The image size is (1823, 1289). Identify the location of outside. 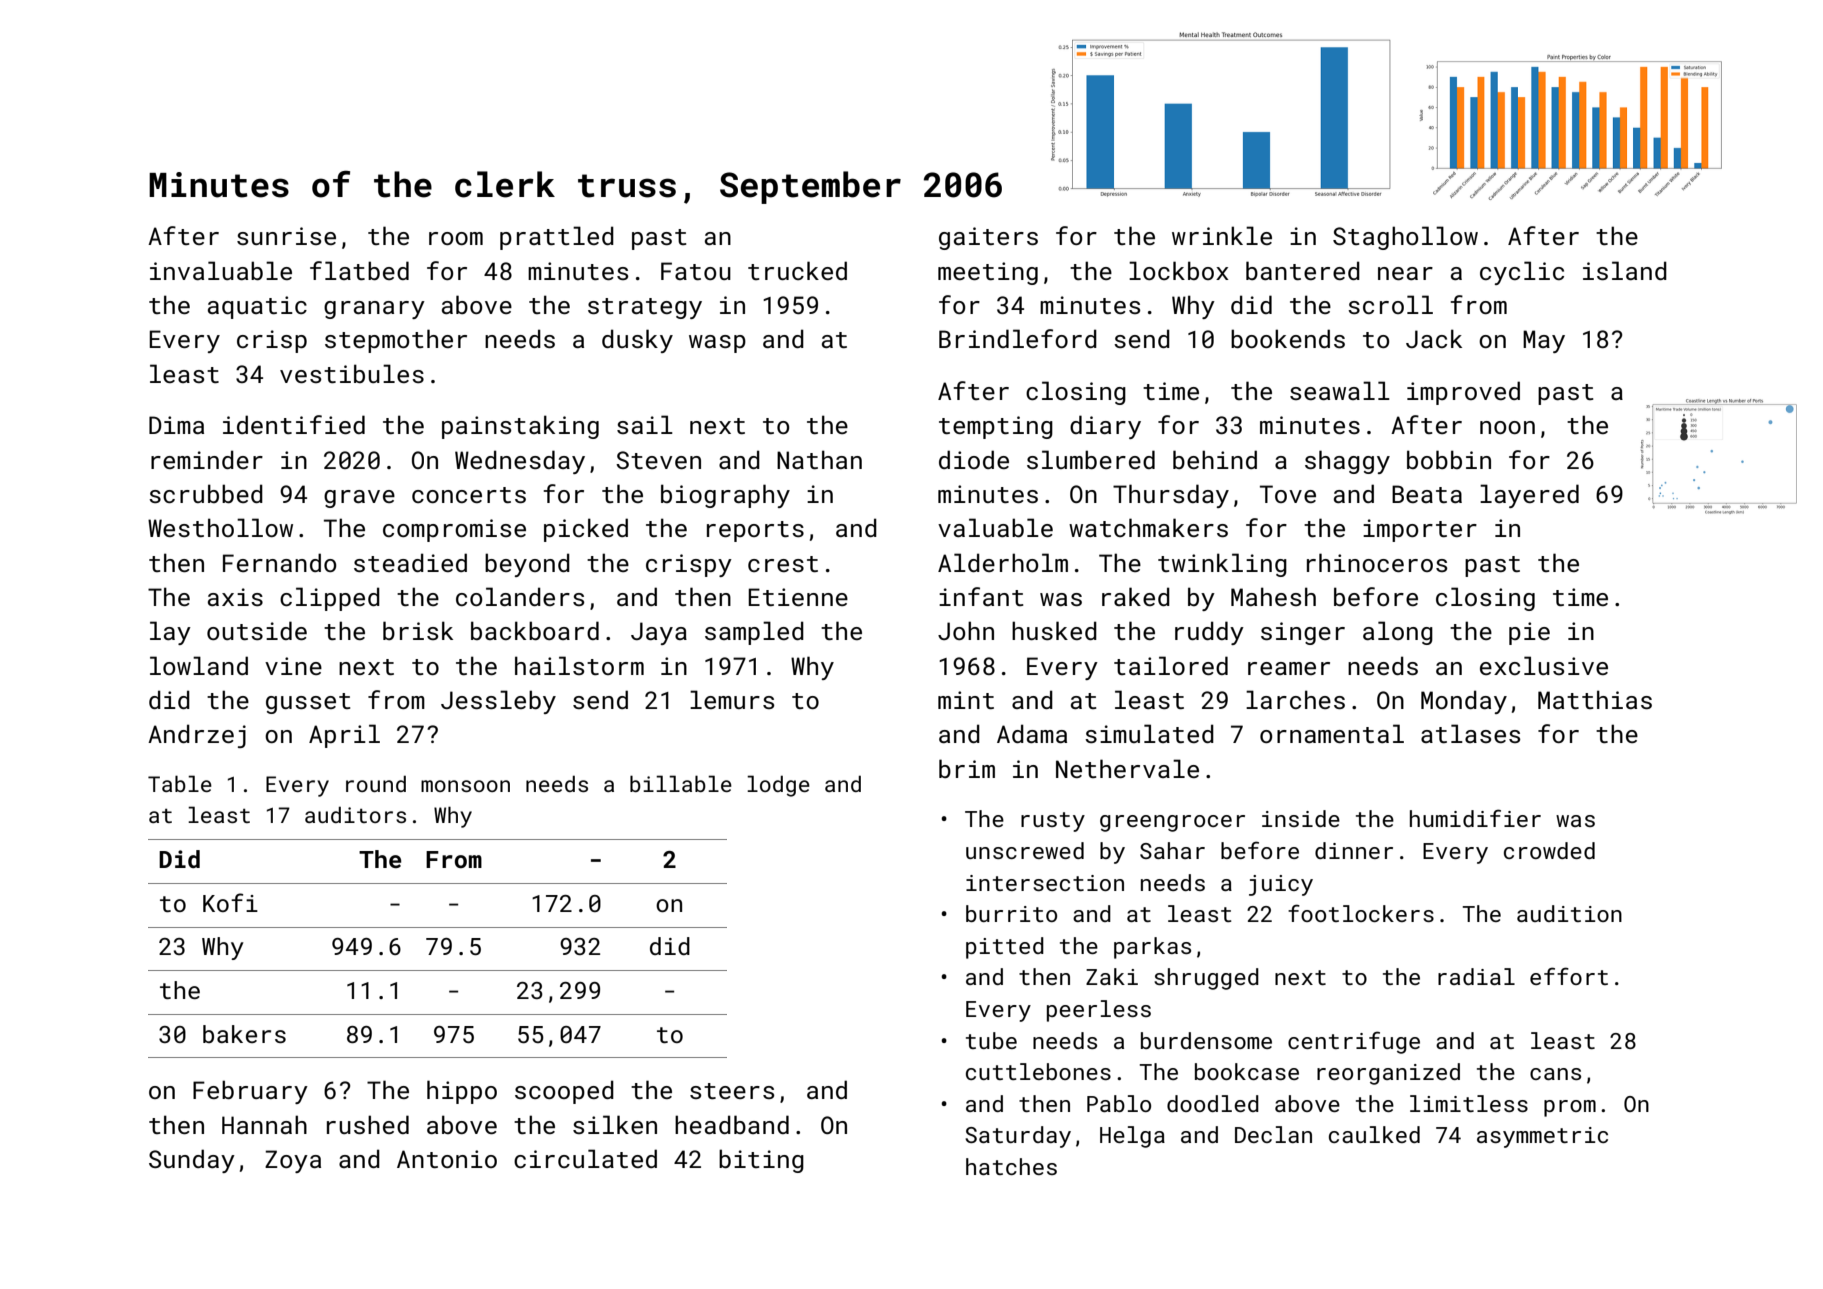
(257, 630).
